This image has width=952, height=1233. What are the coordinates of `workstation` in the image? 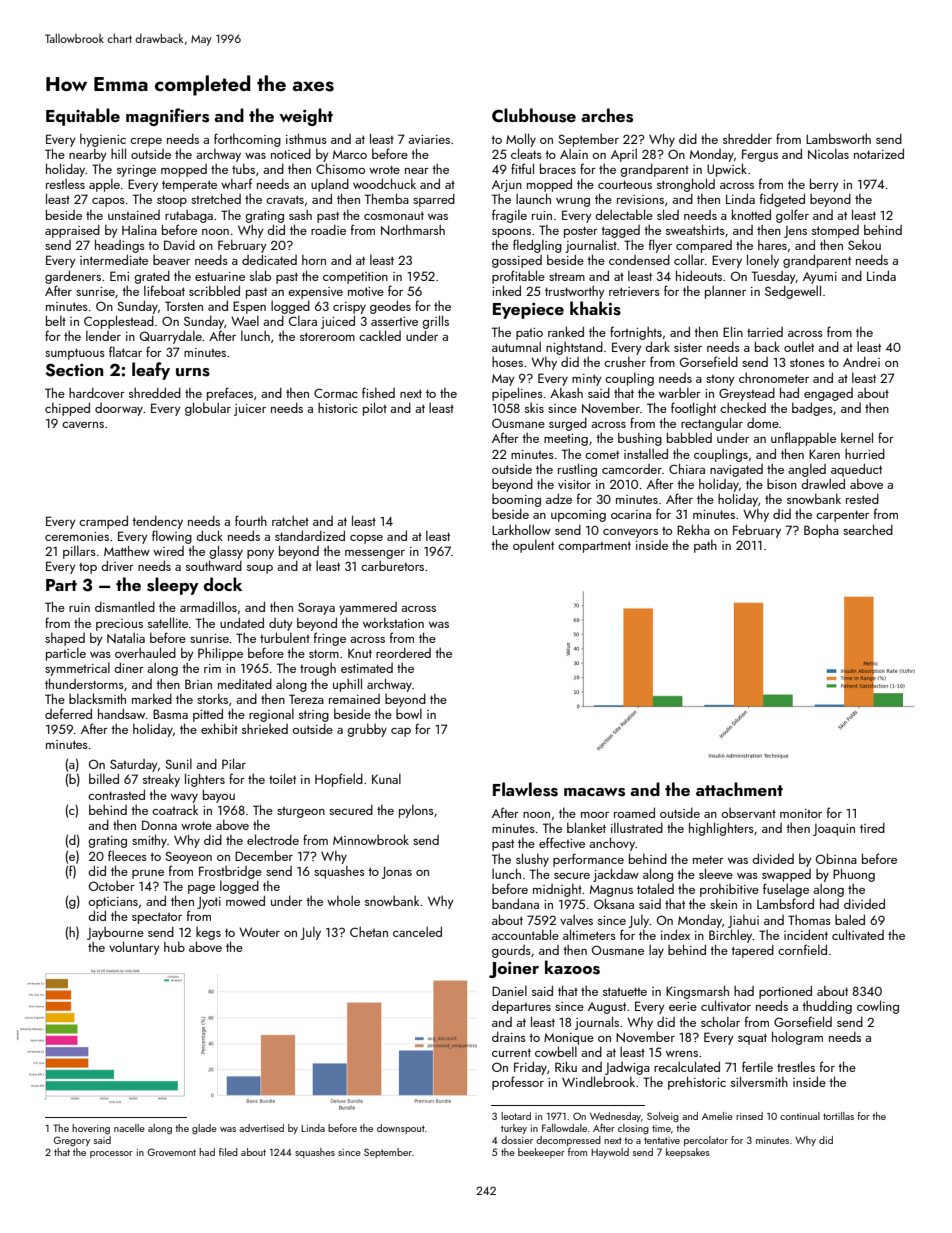 It's located at (393, 622).
